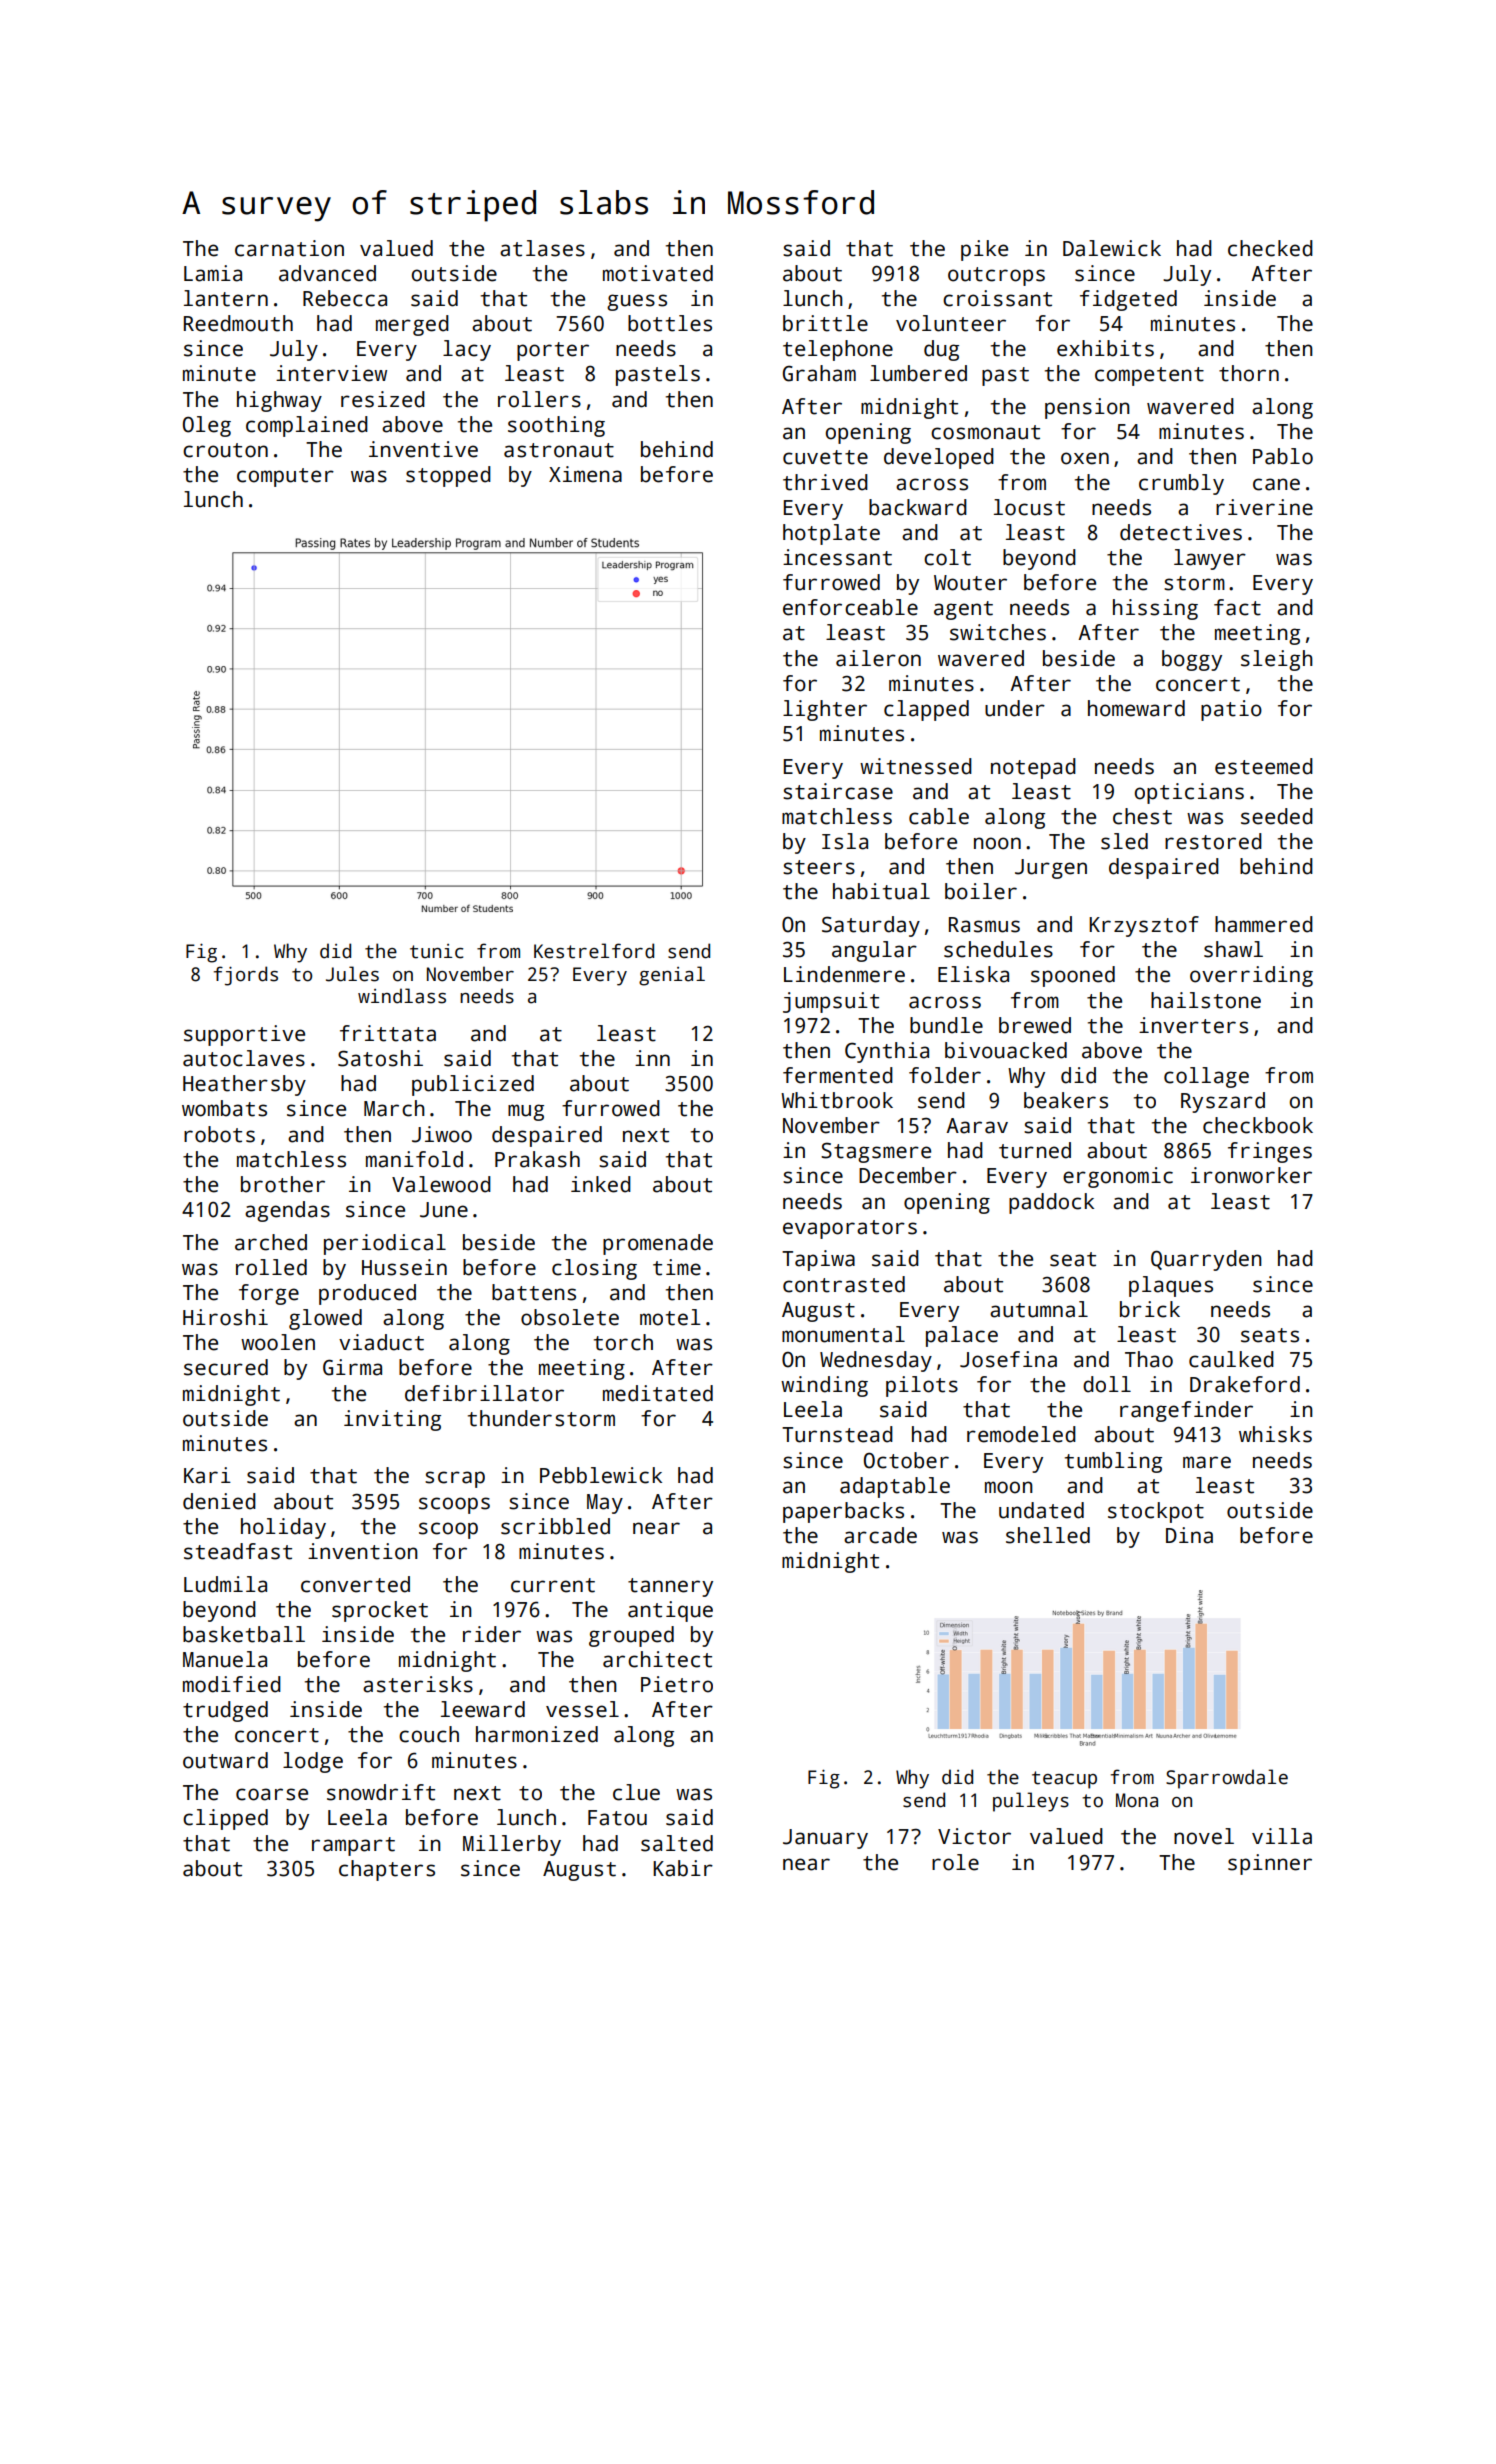 The image size is (1496, 2464). What do you see at coordinates (825, 710) in the document?
I see `lighter` at bounding box center [825, 710].
